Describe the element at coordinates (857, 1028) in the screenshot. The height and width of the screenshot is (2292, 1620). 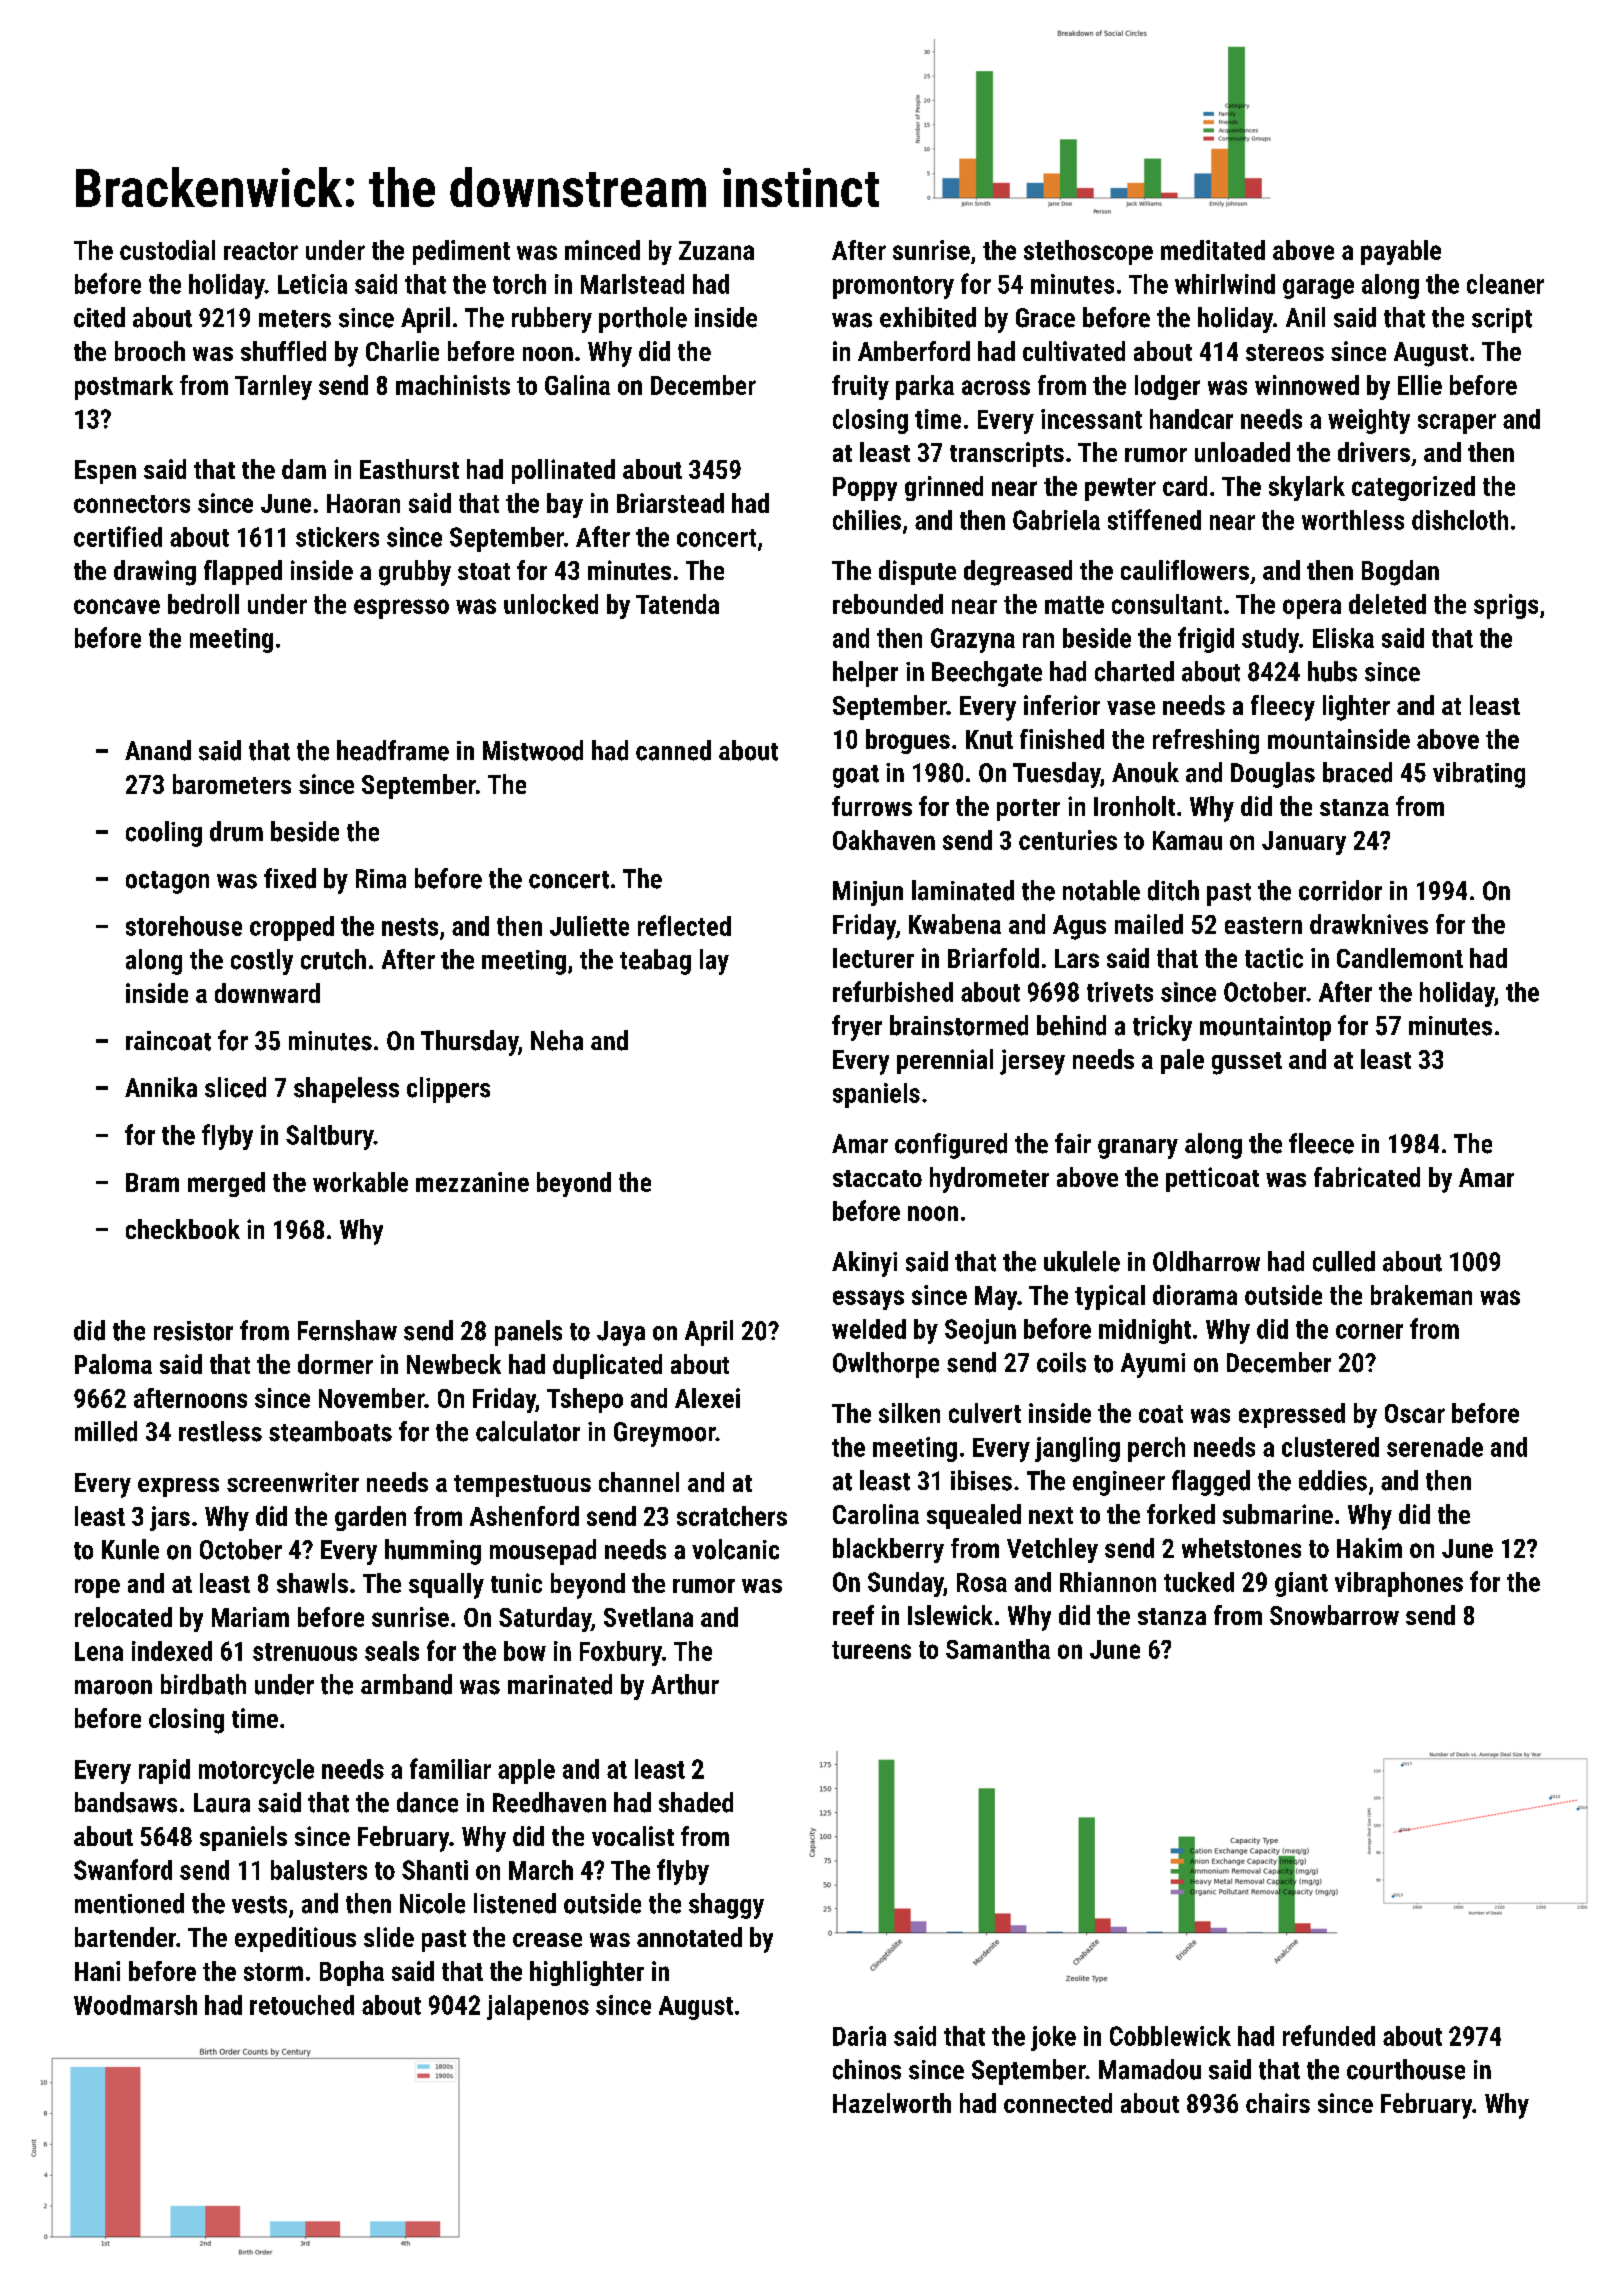
I see `fryer` at that location.
